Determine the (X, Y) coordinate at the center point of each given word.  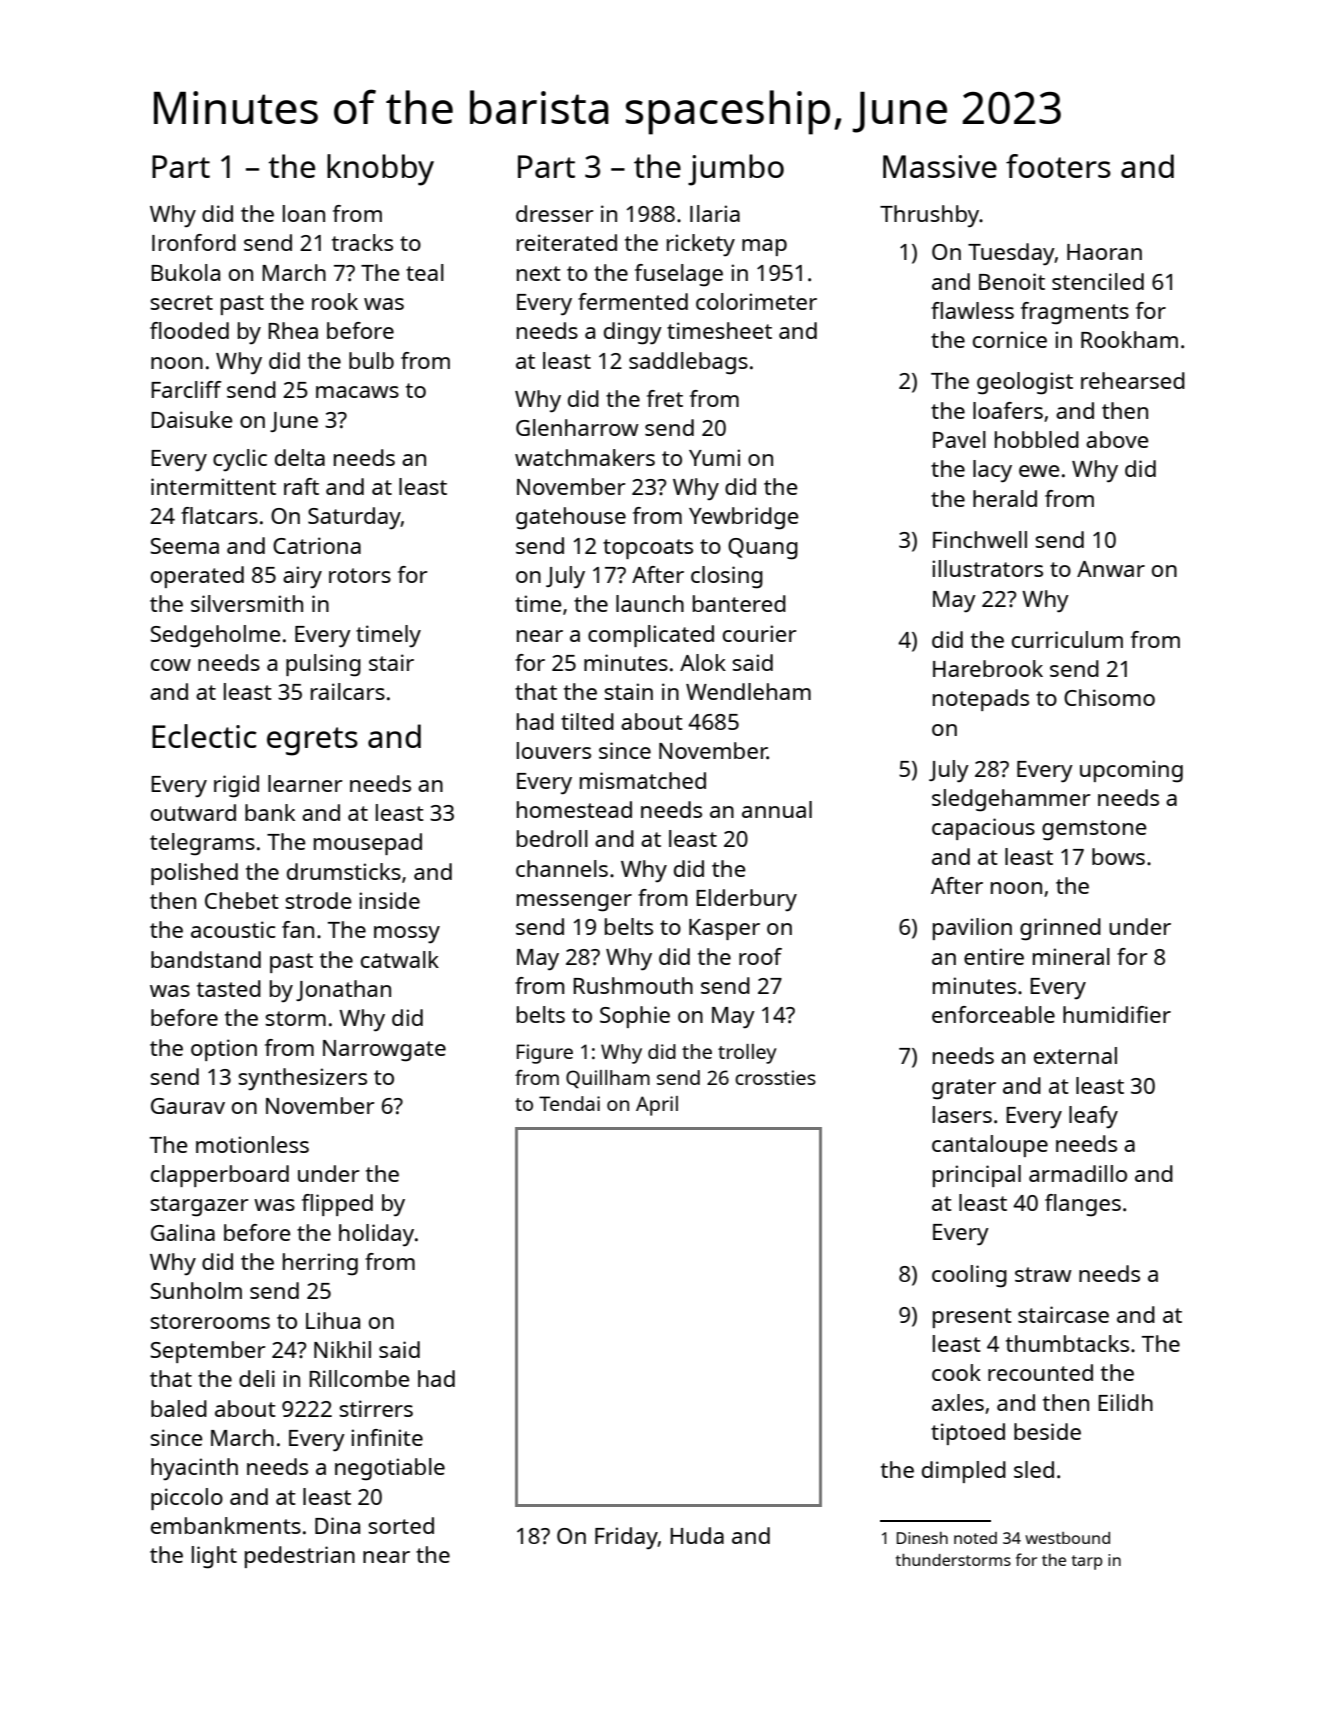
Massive (940, 166)
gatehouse (571, 518)
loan (304, 213)
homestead (574, 809)
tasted (229, 988)
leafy (1093, 1117)
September (207, 1352)
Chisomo (1109, 697)
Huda (697, 1535)
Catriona (317, 545)
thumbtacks (1067, 1343)
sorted (401, 1525)
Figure (545, 1054)
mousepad (368, 844)
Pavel (959, 439)
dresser (554, 213)
